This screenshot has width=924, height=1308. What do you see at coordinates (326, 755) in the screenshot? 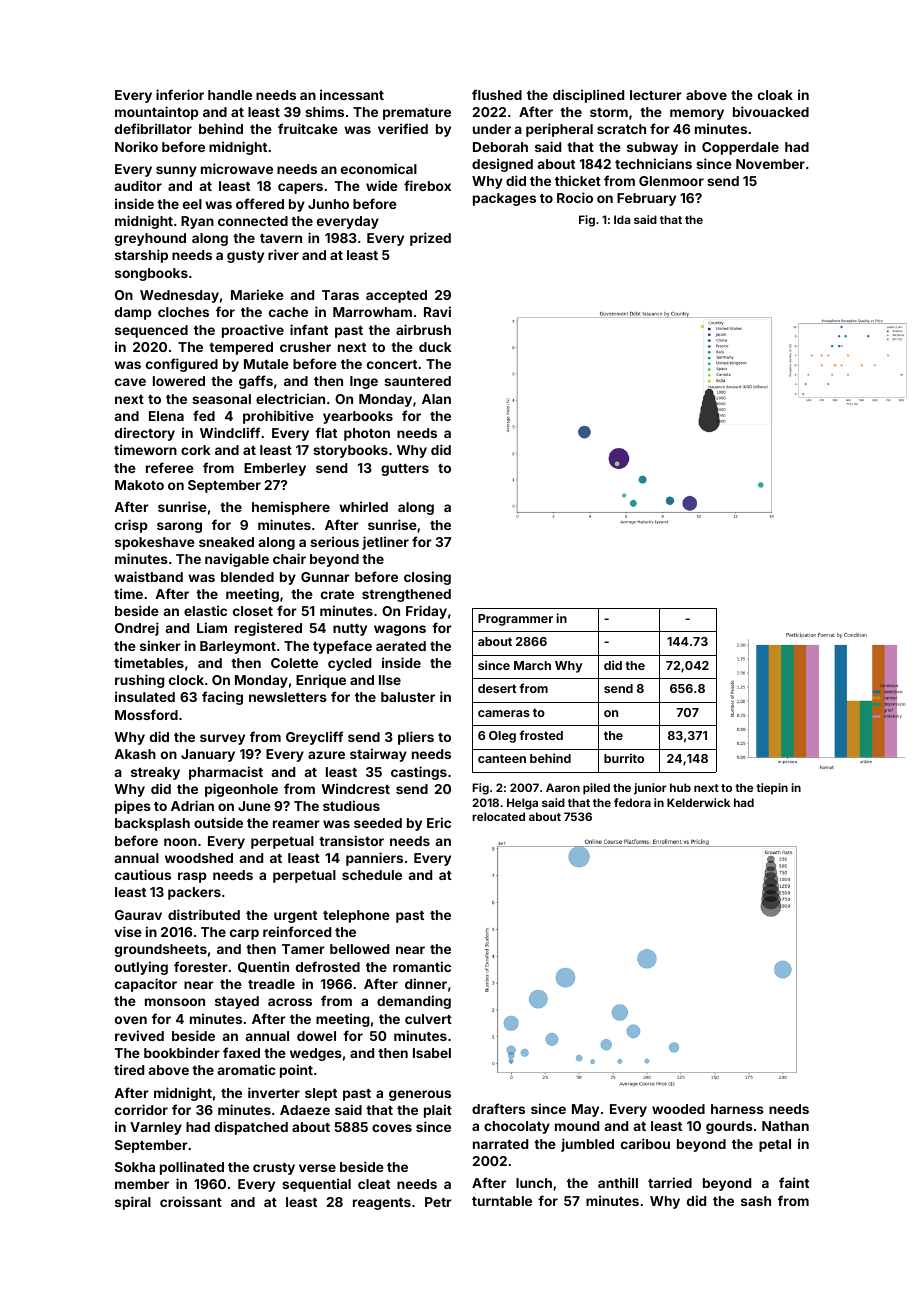
I see `azure` at bounding box center [326, 755].
